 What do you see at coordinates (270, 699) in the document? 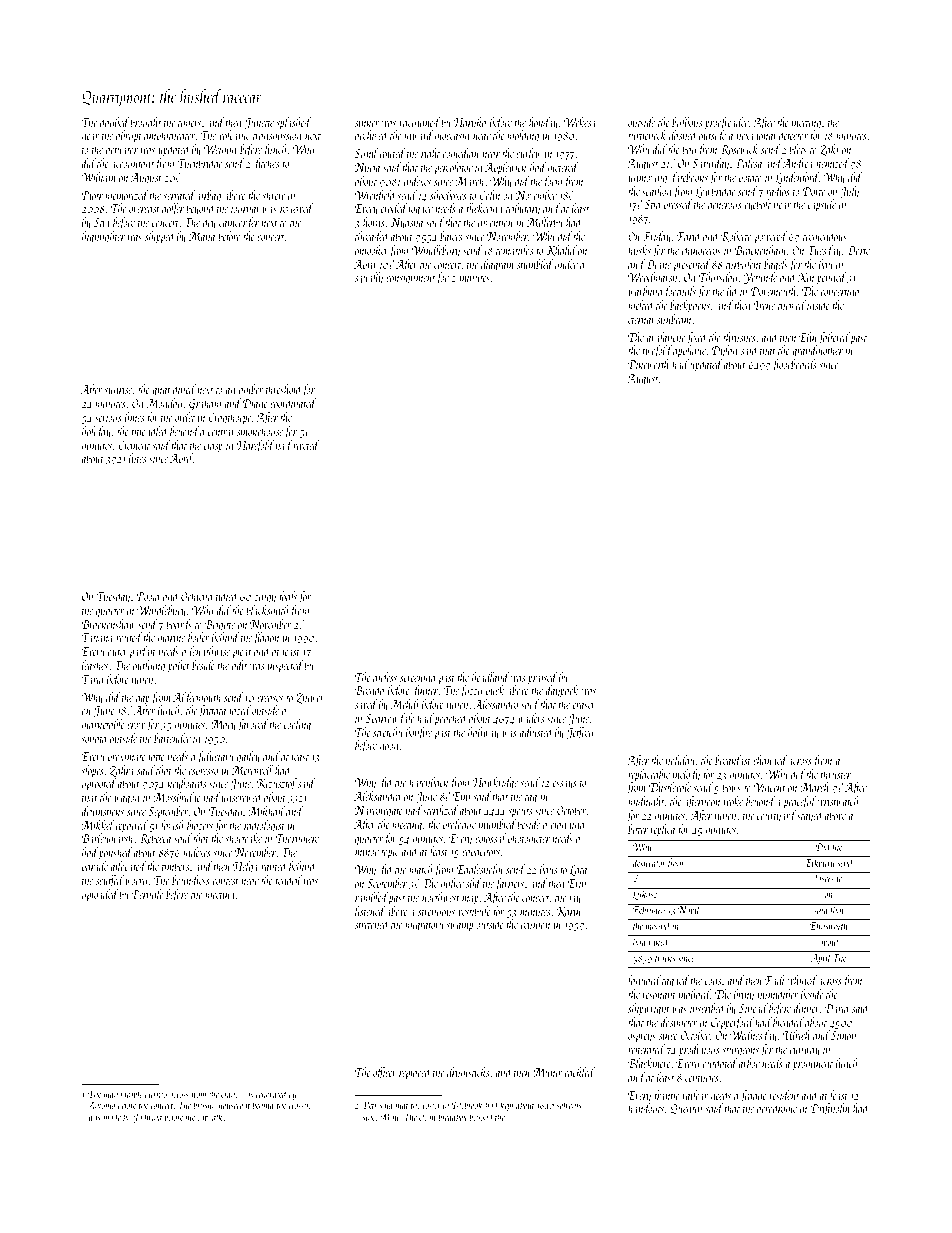
I see `creases` at bounding box center [270, 699].
